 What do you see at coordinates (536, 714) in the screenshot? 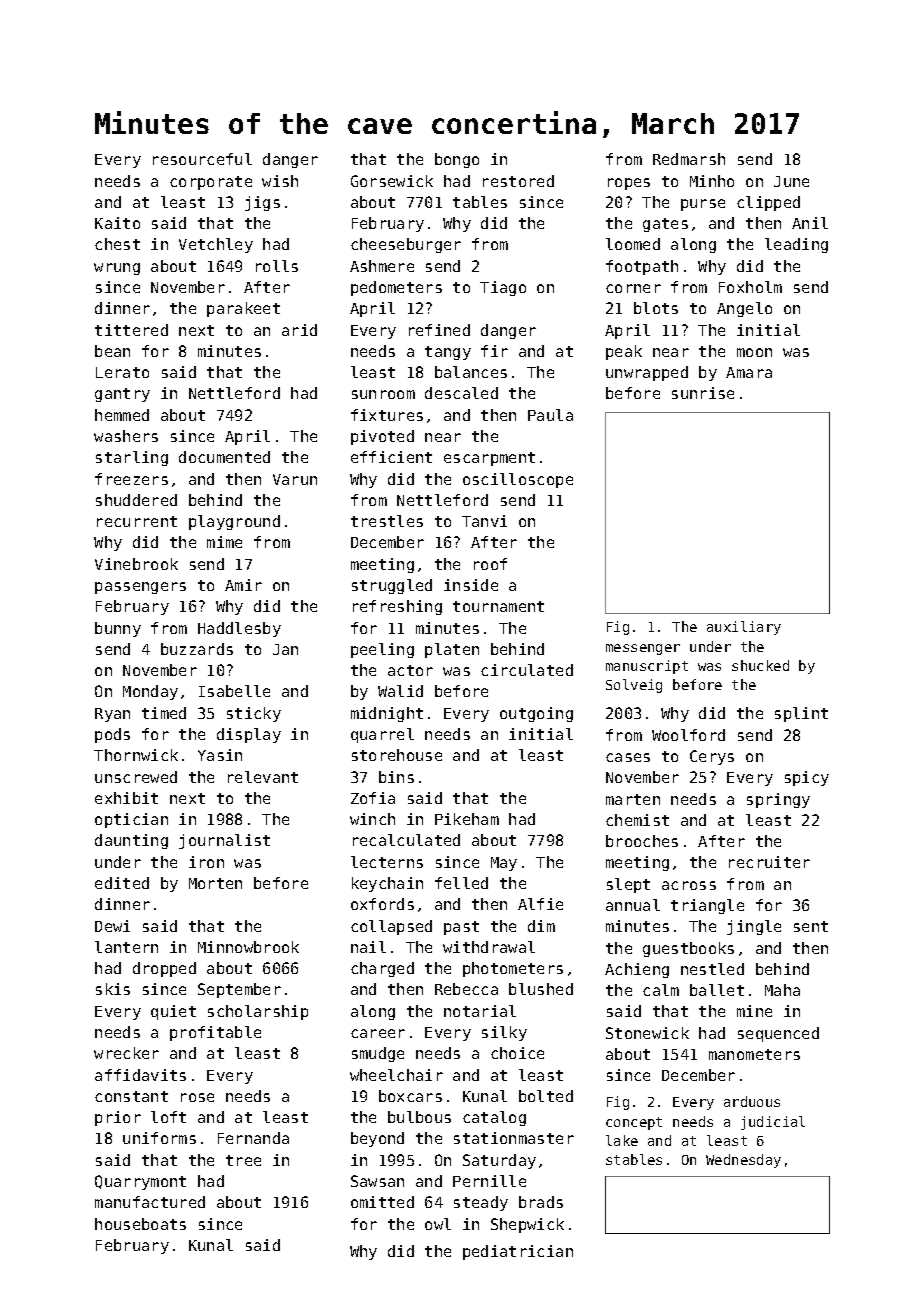
I see `outgoing` at bounding box center [536, 714].
